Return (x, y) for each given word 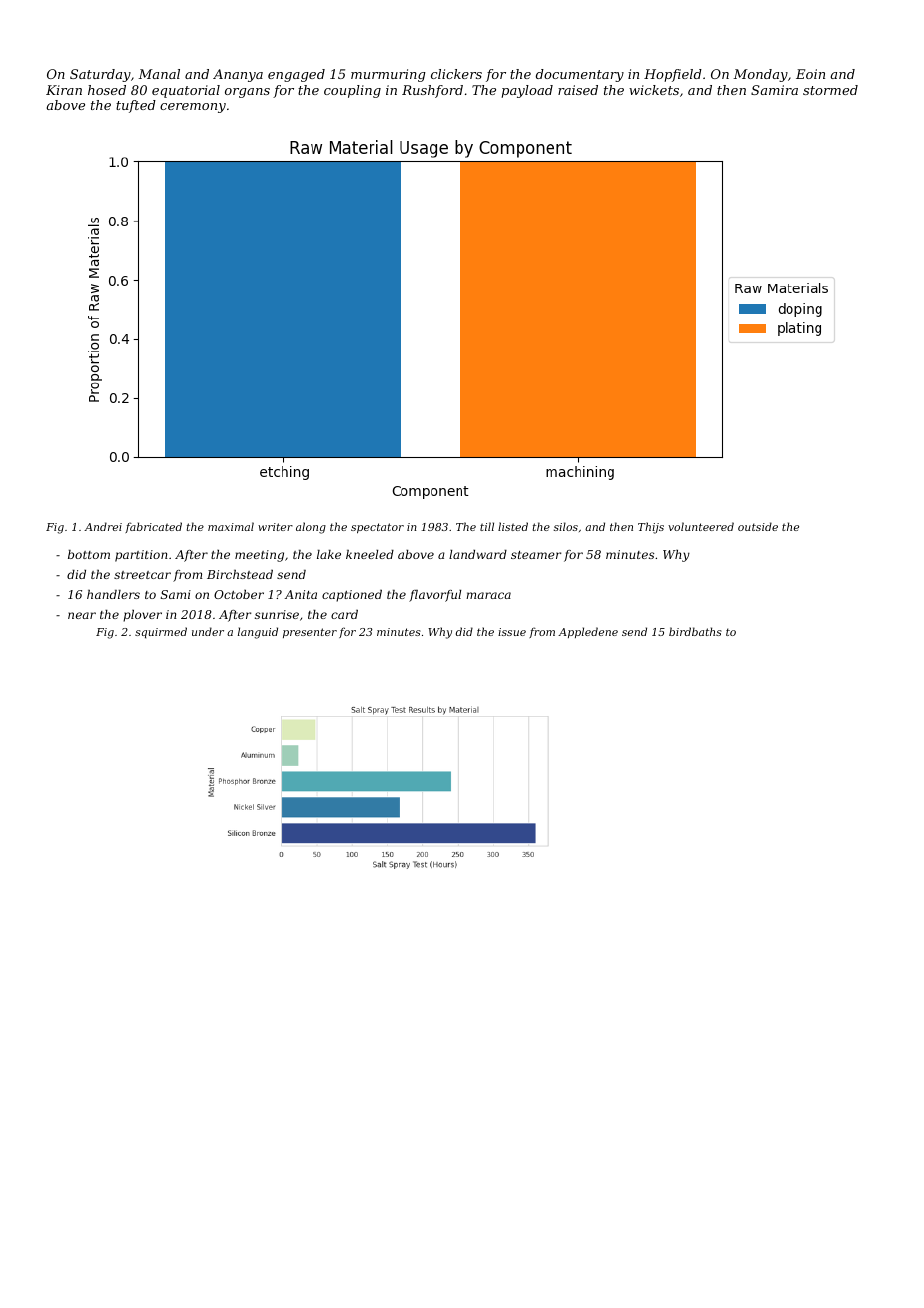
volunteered (701, 526)
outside (758, 526)
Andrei (103, 526)
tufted (136, 106)
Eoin (810, 74)
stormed (830, 90)
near (82, 615)
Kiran (64, 90)
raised (578, 90)
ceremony (193, 108)
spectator (377, 528)
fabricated (153, 527)
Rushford (432, 91)
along (311, 528)
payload (527, 91)
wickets (654, 90)
